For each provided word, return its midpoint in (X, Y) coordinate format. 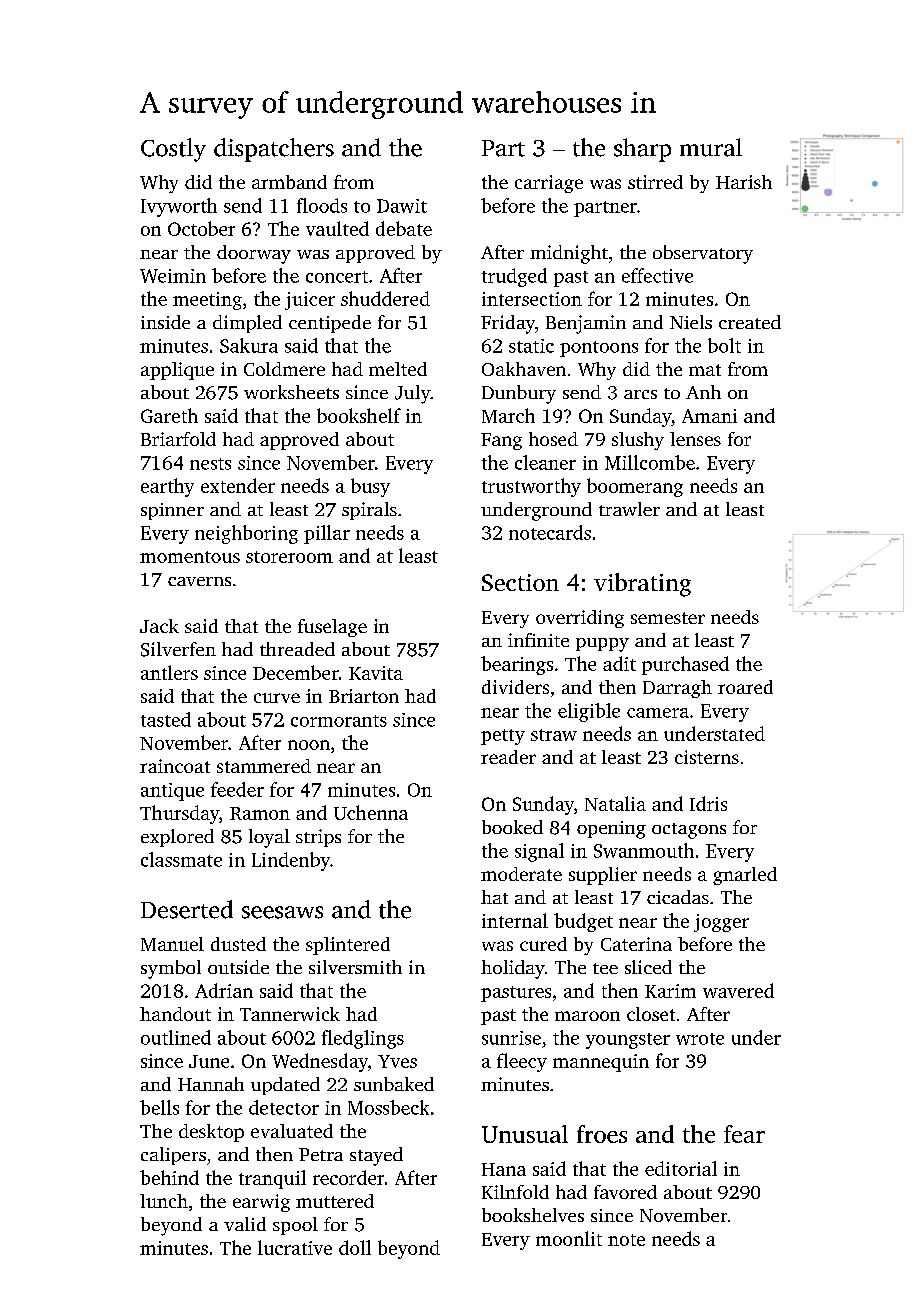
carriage (549, 184)
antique (172, 792)
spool (295, 1226)
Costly (173, 150)
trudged (514, 277)
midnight (569, 254)
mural (711, 147)
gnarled (745, 876)
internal (515, 920)
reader (508, 757)
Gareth (169, 415)
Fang (501, 441)
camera (658, 713)
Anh (703, 392)
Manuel (172, 944)
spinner (172, 511)
